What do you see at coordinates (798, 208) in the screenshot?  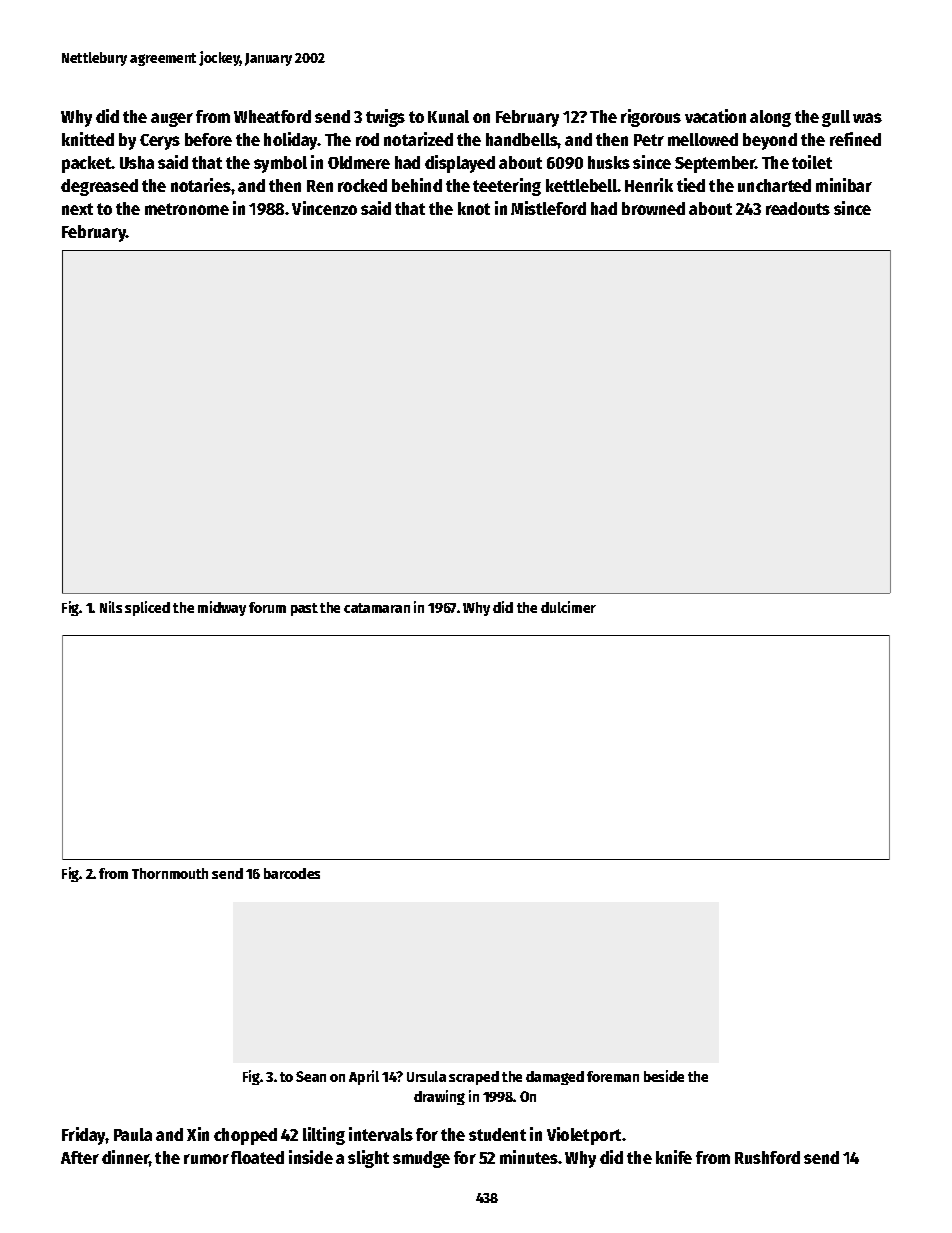 I see `readouts` at bounding box center [798, 208].
